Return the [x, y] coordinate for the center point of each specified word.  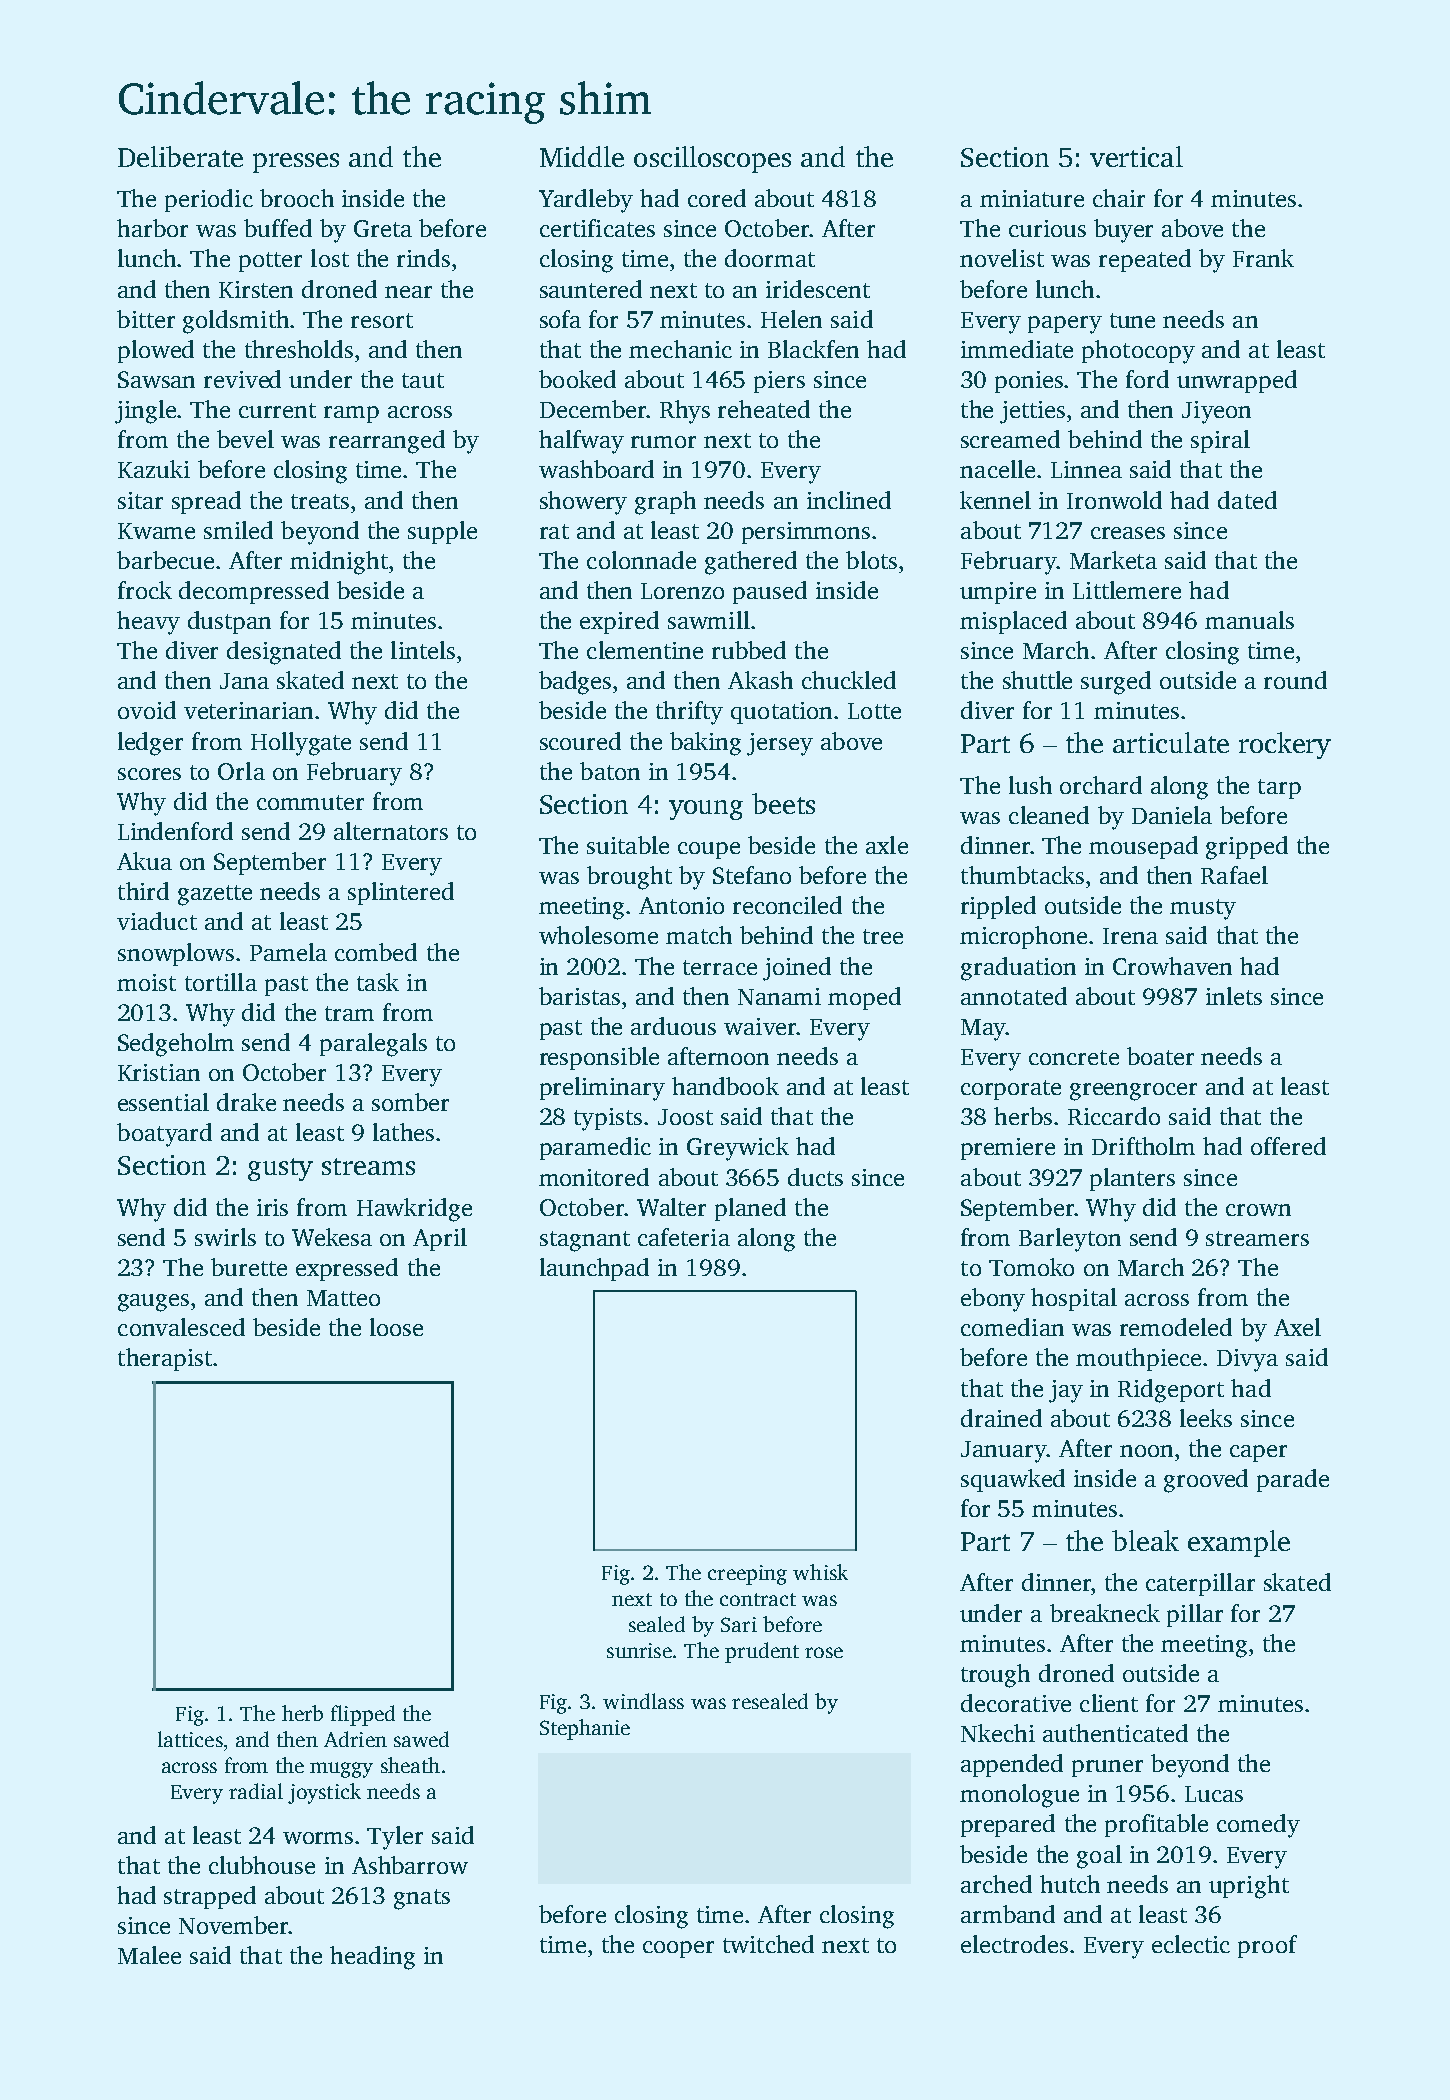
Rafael [1234, 875]
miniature [1032, 198]
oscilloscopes [712, 159]
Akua [144, 861]
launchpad [594, 1269]
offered [1288, 1146]
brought [629, 878]
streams [368, 1166]
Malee [149, 1955]
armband [1008, 1914]
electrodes [1014, 1944]
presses [296, 163]
